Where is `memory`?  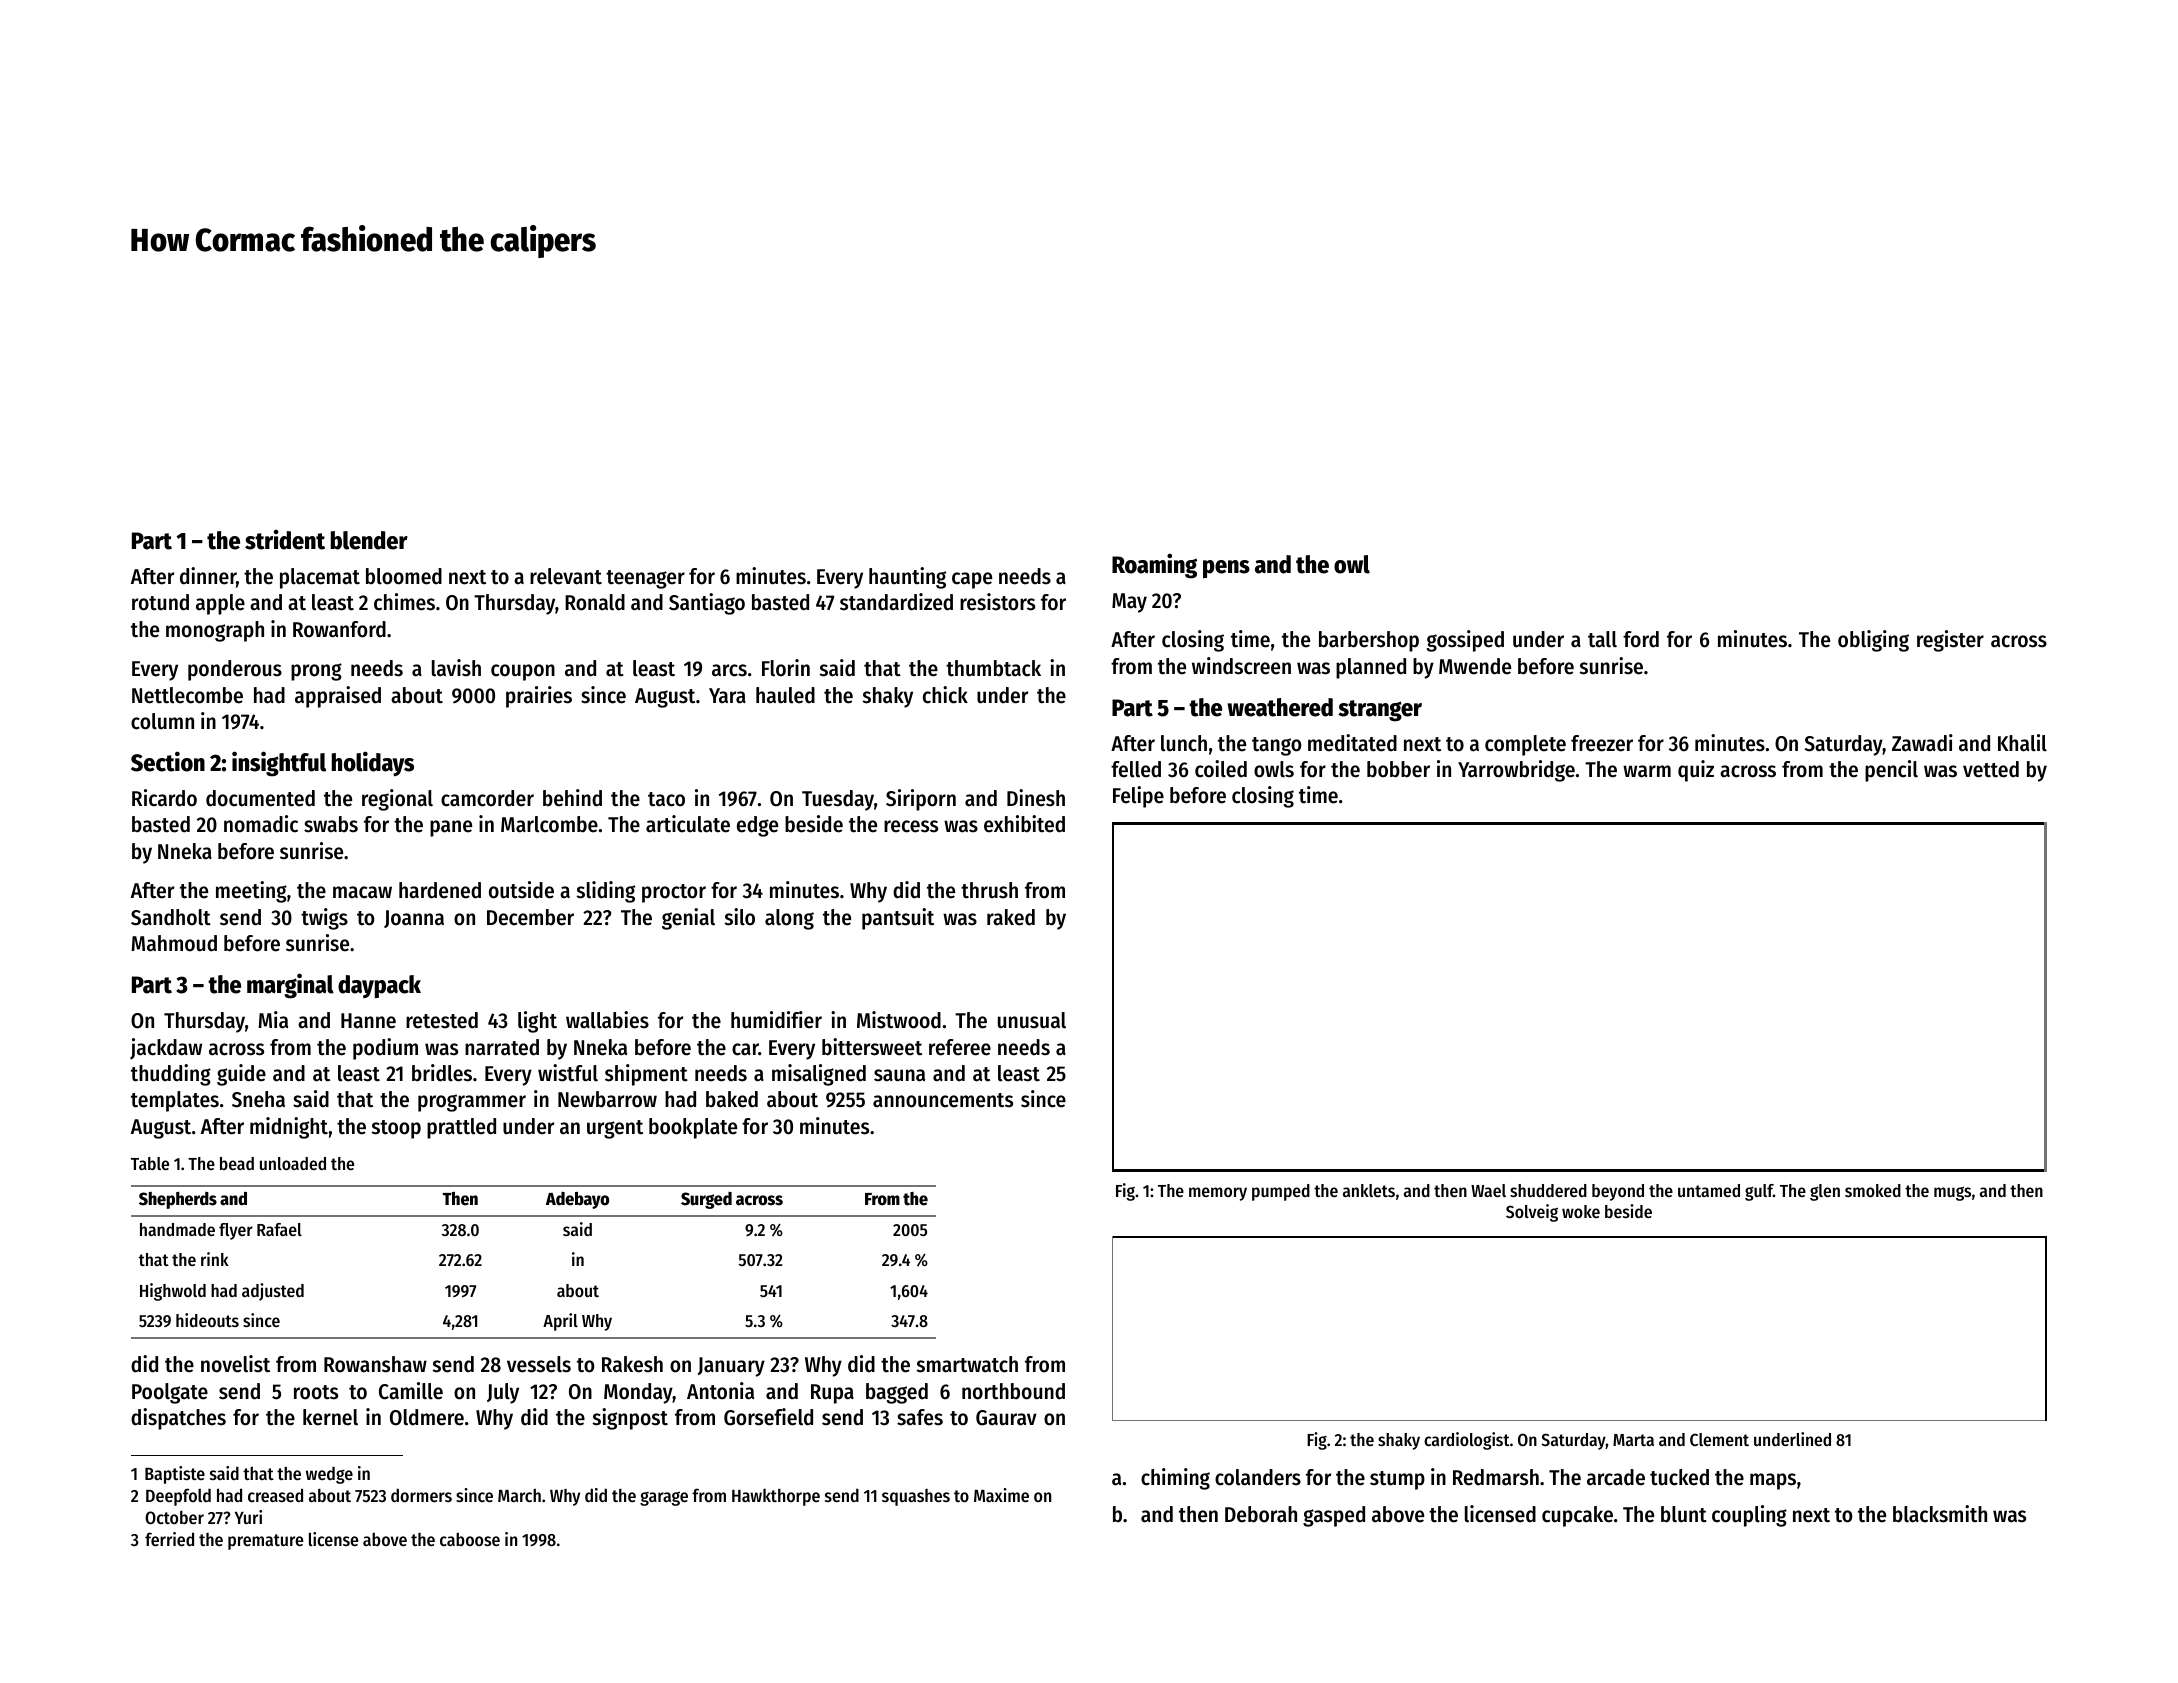
memory is located at coordinates (1218, 1194).
